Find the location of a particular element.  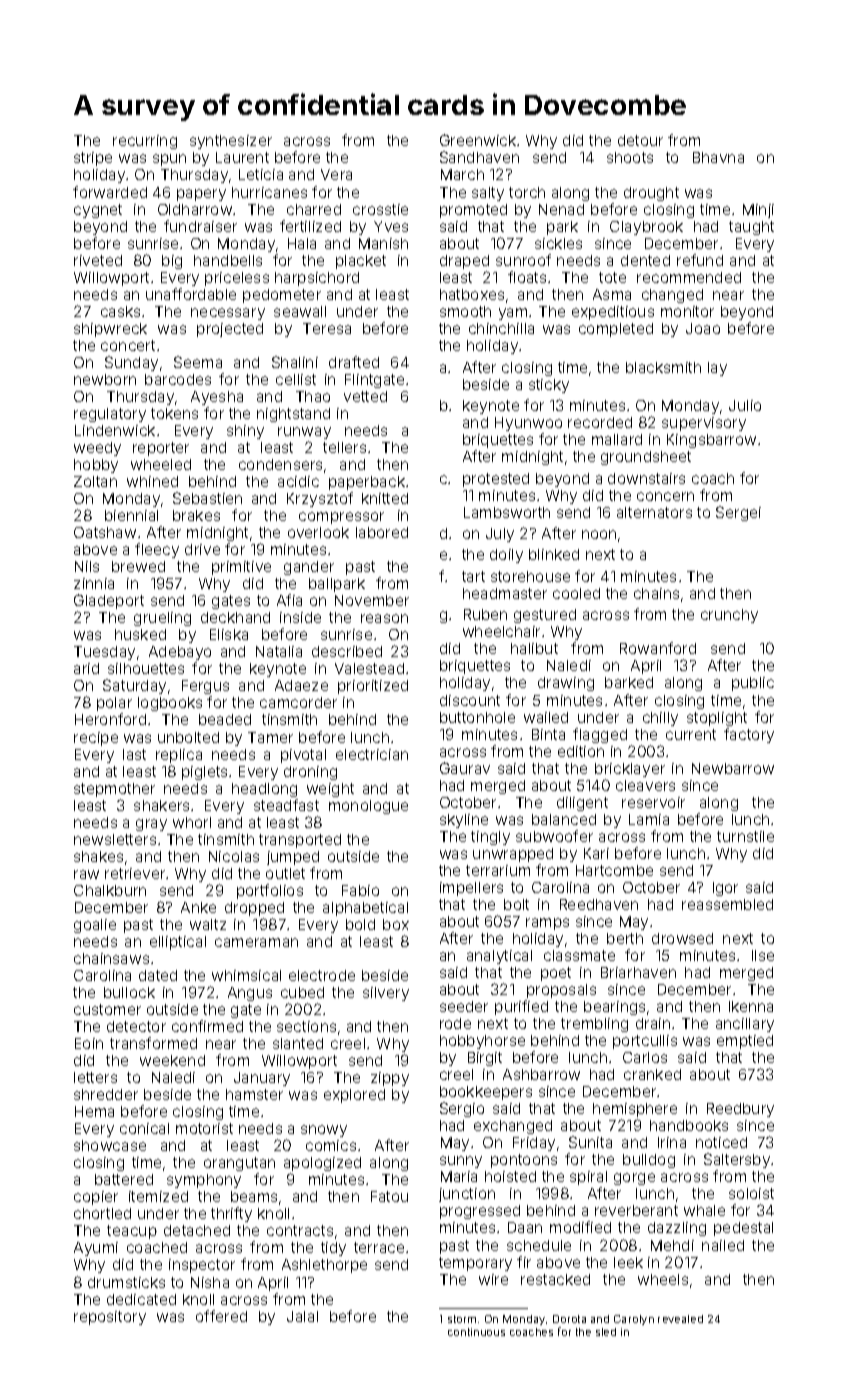

hoisted is located at coordinates (510, 1176).
